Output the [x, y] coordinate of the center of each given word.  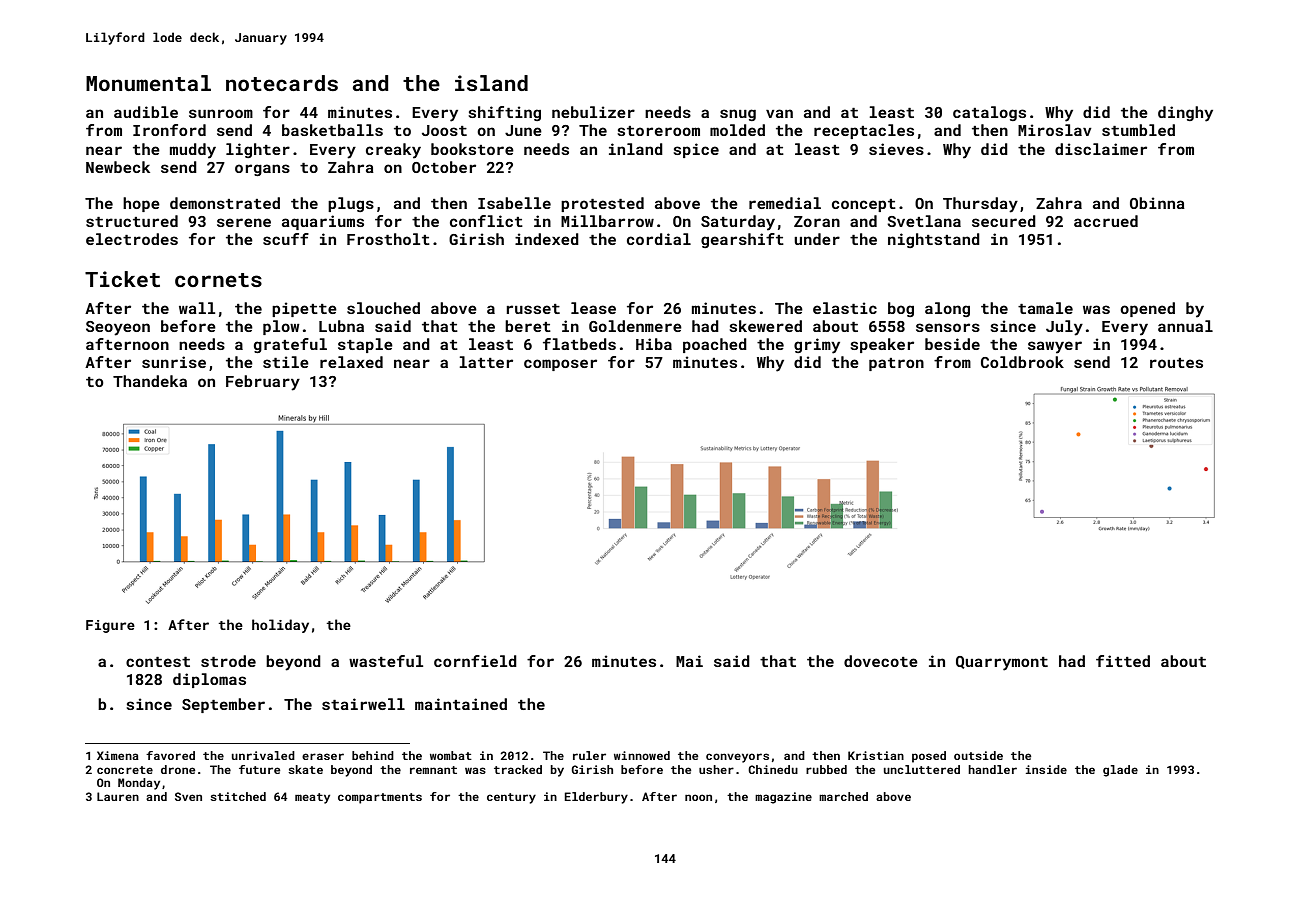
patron [896, 364]
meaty [312, 798]
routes [1176, 363]
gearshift [742, 240]
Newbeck [118, 167]
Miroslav [1055, 130]
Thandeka [150, 381]
